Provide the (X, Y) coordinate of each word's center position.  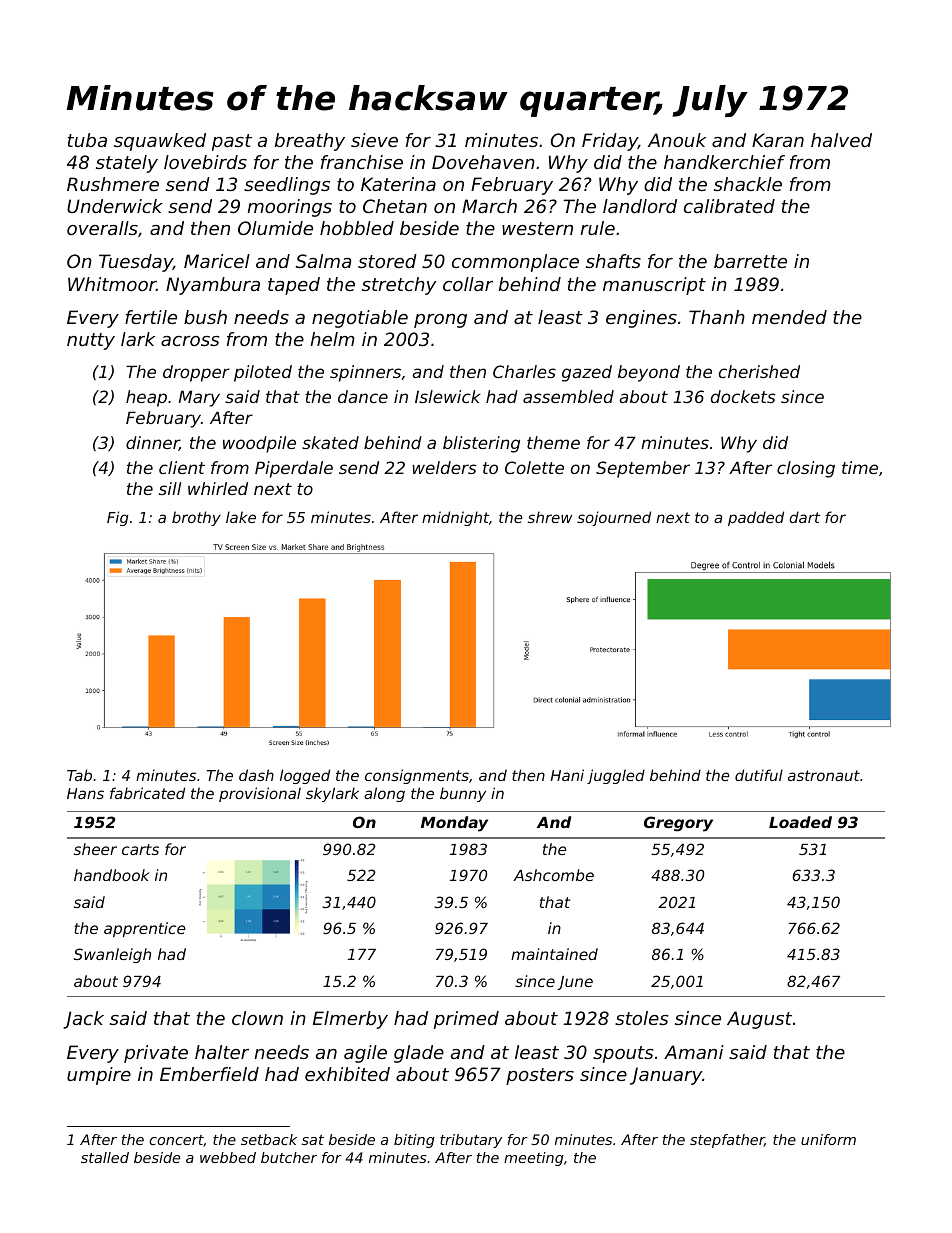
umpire (99, 1076)
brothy (196, 518)
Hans (85, 793)
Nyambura (213, 286)
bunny (463, 794)
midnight (455, 518)
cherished (759, 371)
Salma (323, 261)
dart (804, 517)
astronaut (824, 775)
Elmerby (350, 1020)
